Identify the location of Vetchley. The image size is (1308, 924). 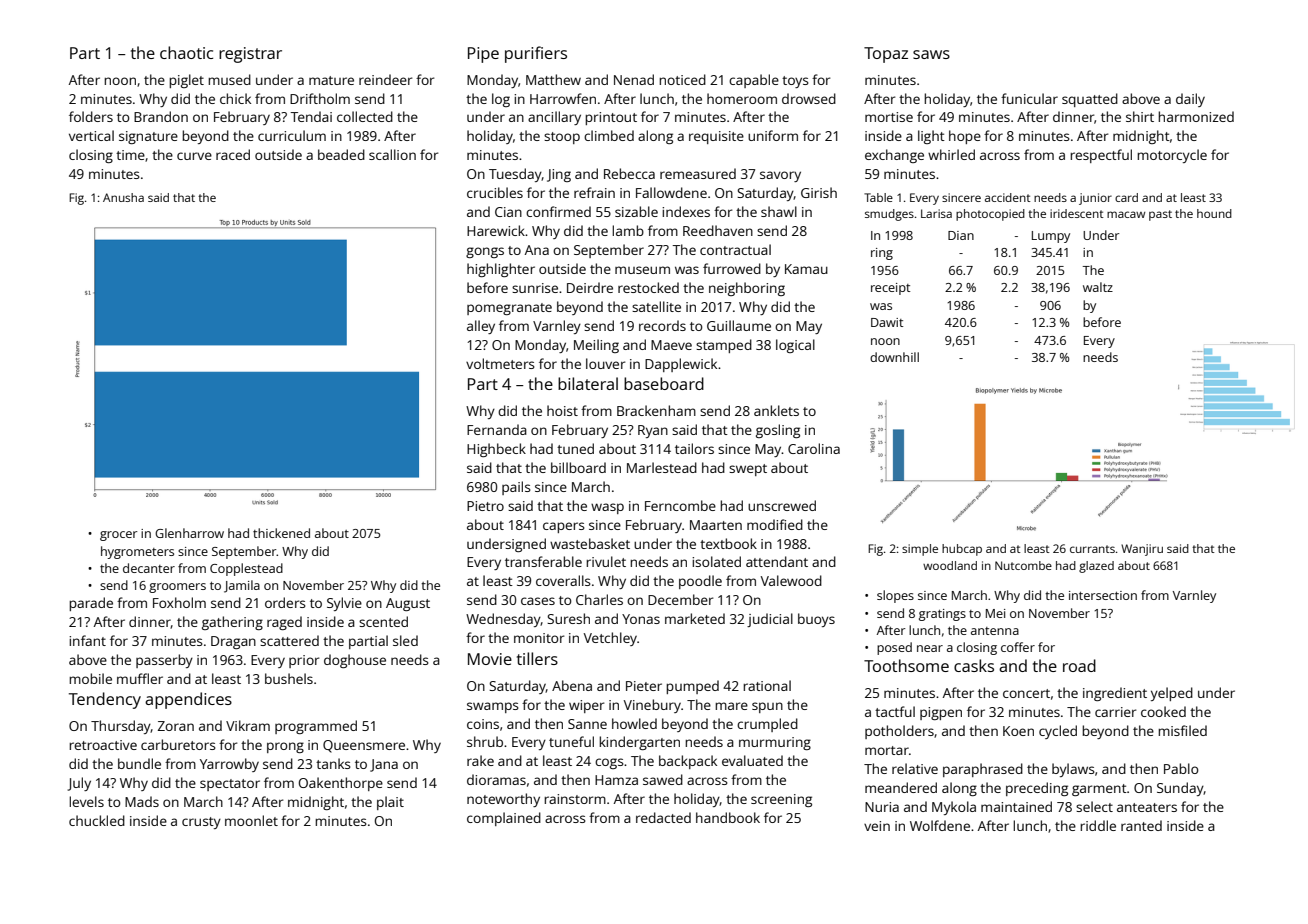
(610, 639).
